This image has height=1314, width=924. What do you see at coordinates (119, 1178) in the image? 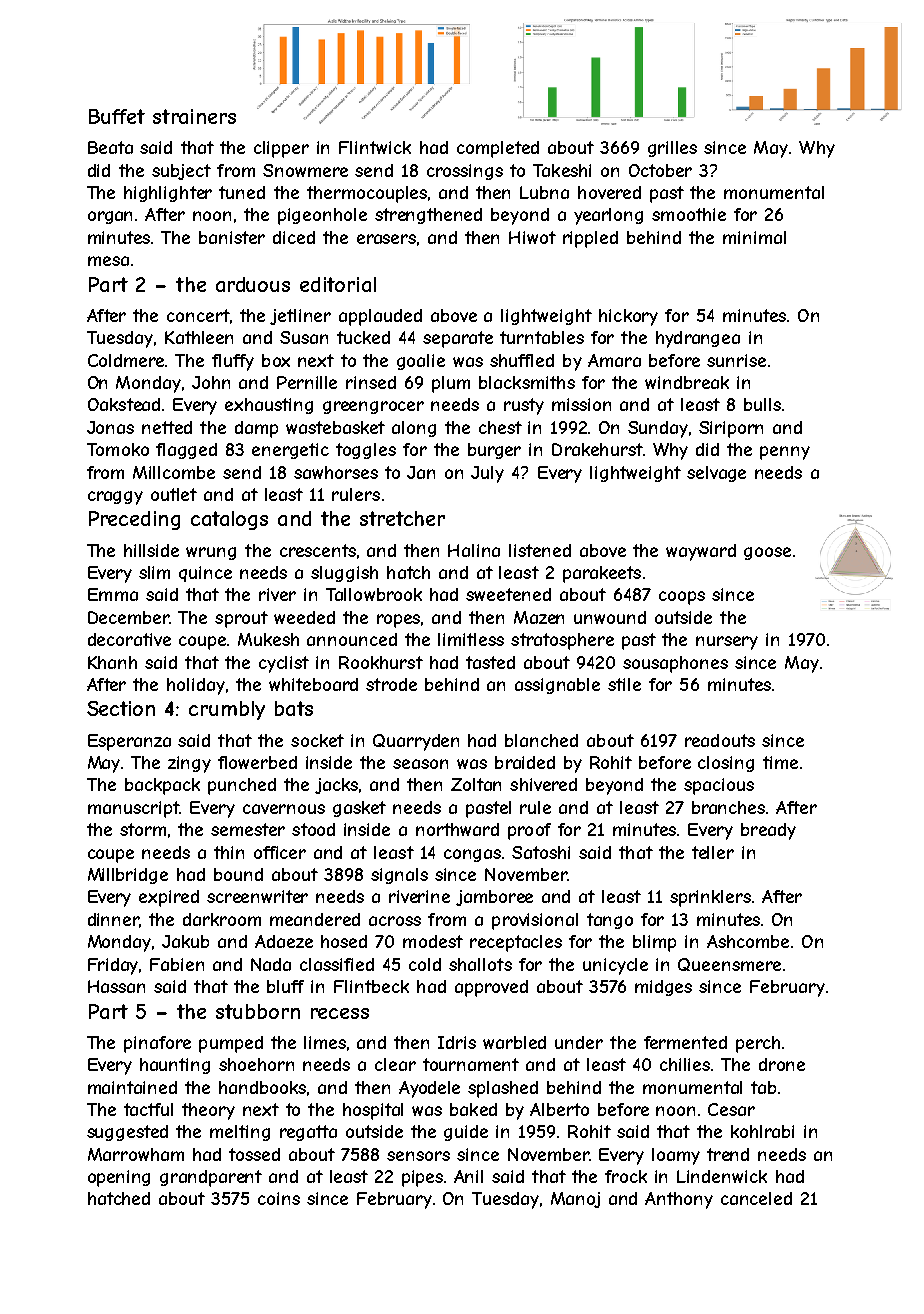
I see `opening` at bounding box center [119, 1178].
